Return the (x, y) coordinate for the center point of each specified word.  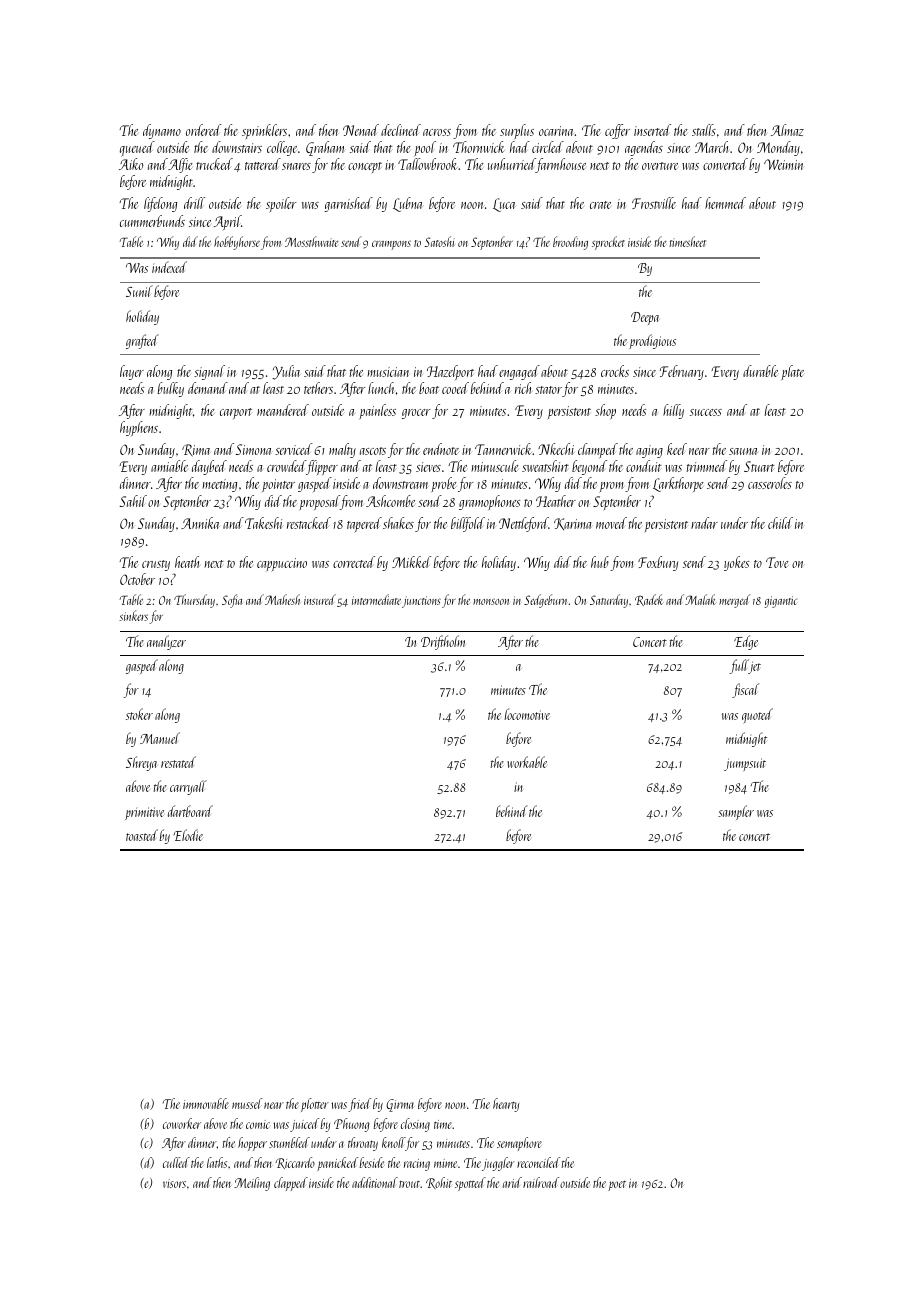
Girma (400, 1105)
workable (527, 762)
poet (617, 1186)
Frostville (654, 203)
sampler (736, 812)
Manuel (160, 738)
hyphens (139, 428)
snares (296, 166)
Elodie (188, 835)
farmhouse (561, 165)
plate (792, 372)
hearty (506, 1105)
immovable (206, 1103)
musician (388, 372)
